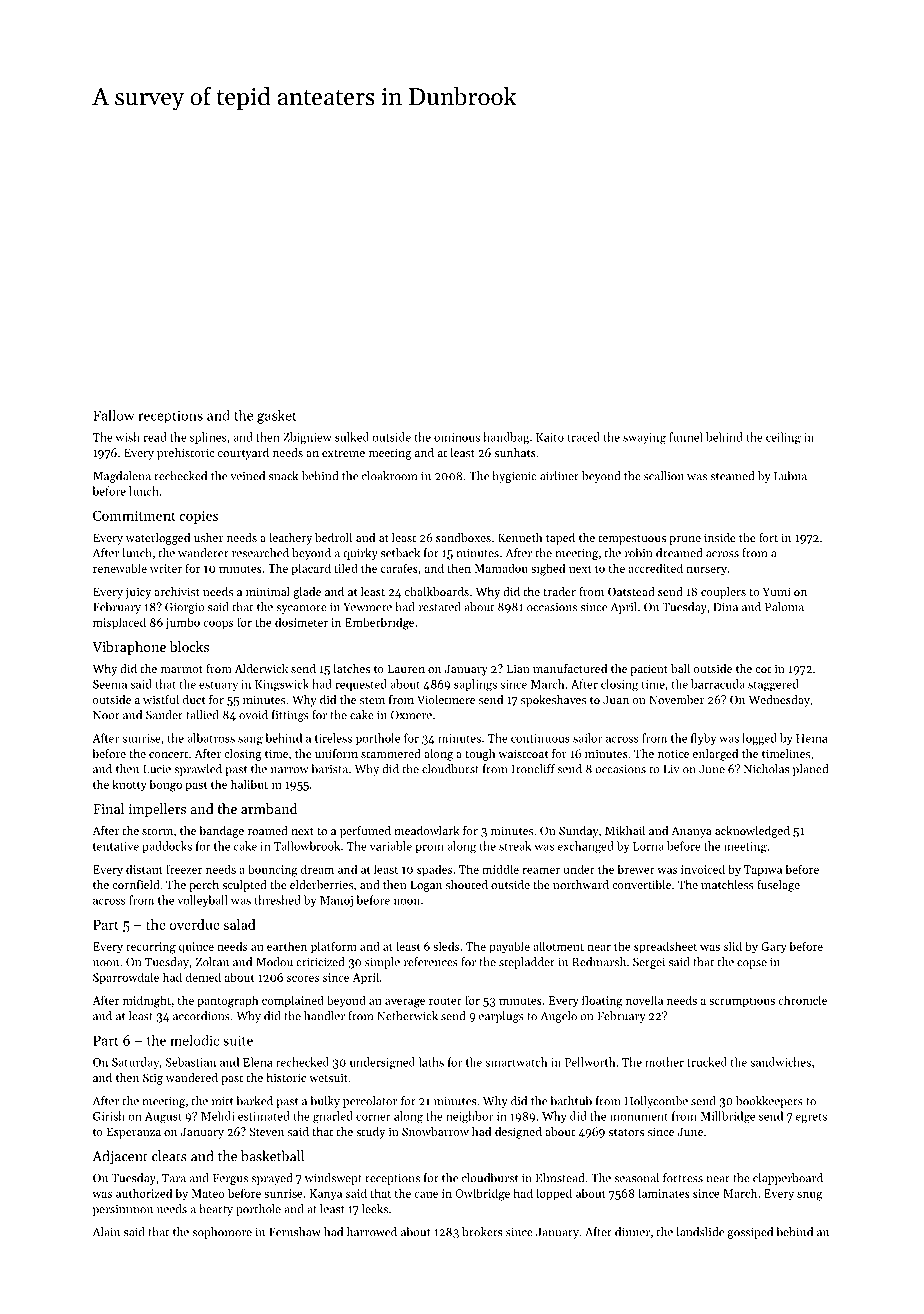  I want to click on Kaito, so click(550, 437).
